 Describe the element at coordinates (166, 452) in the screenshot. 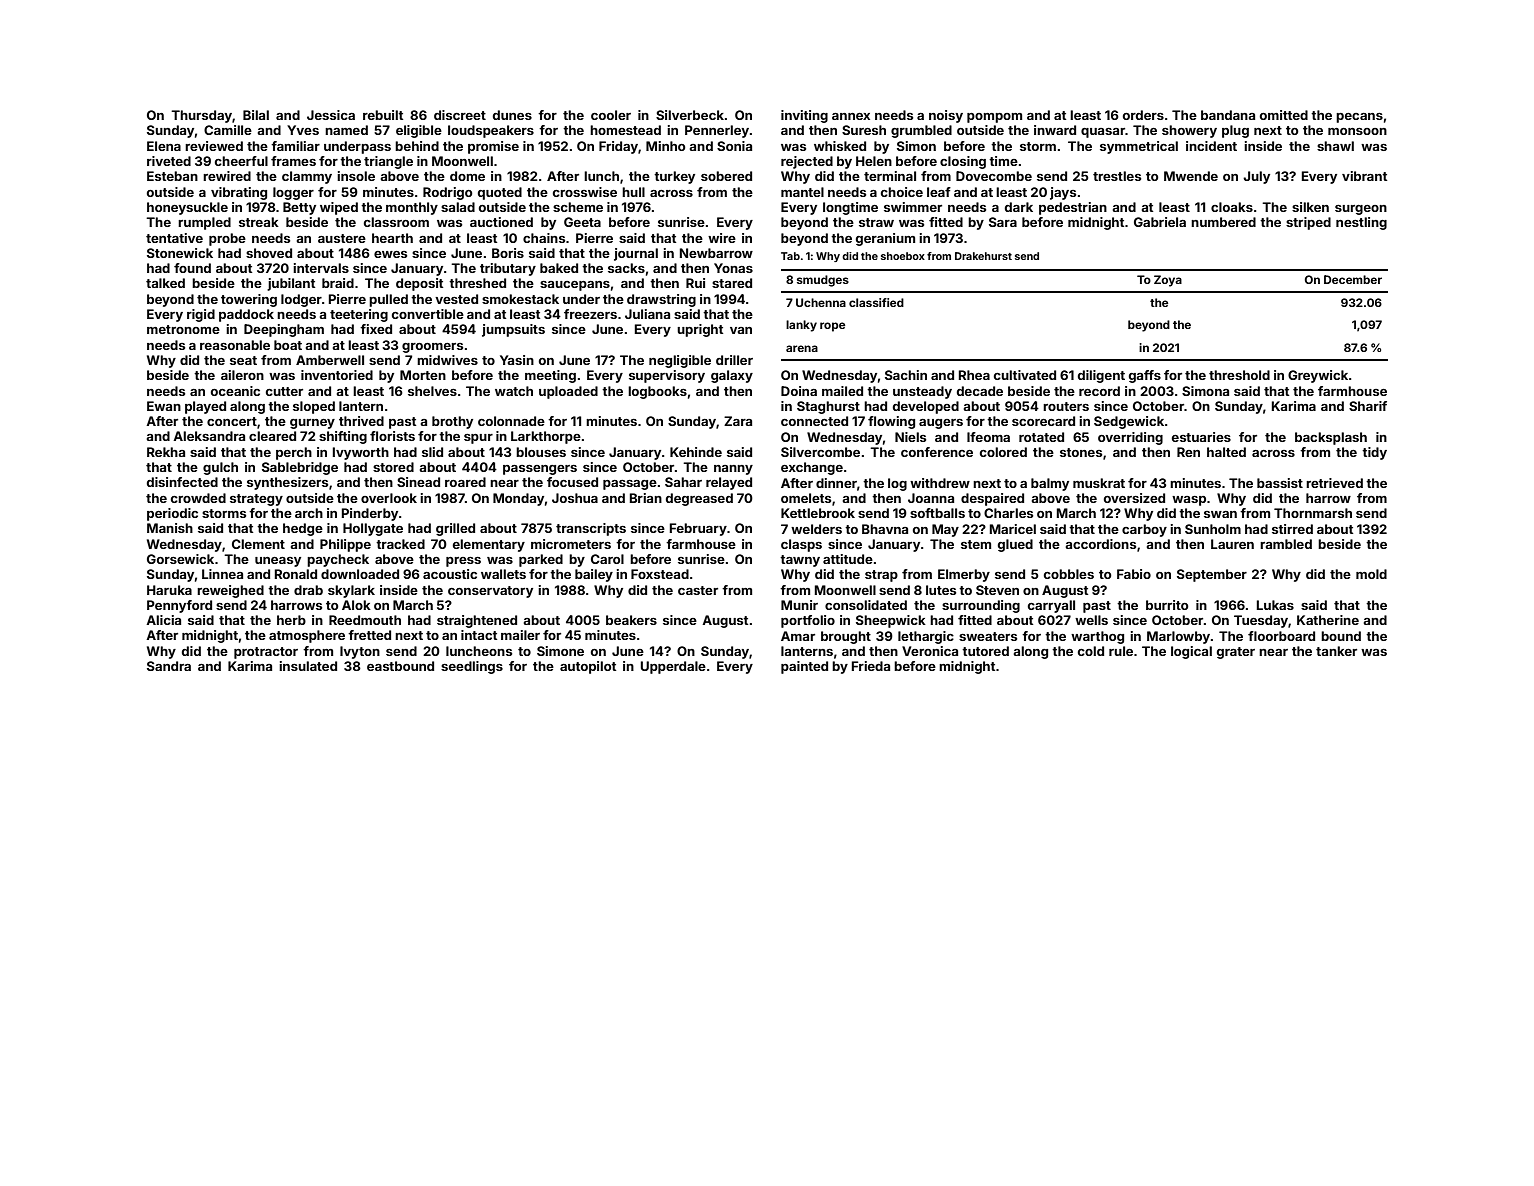

I see `Rekha` at that location.
